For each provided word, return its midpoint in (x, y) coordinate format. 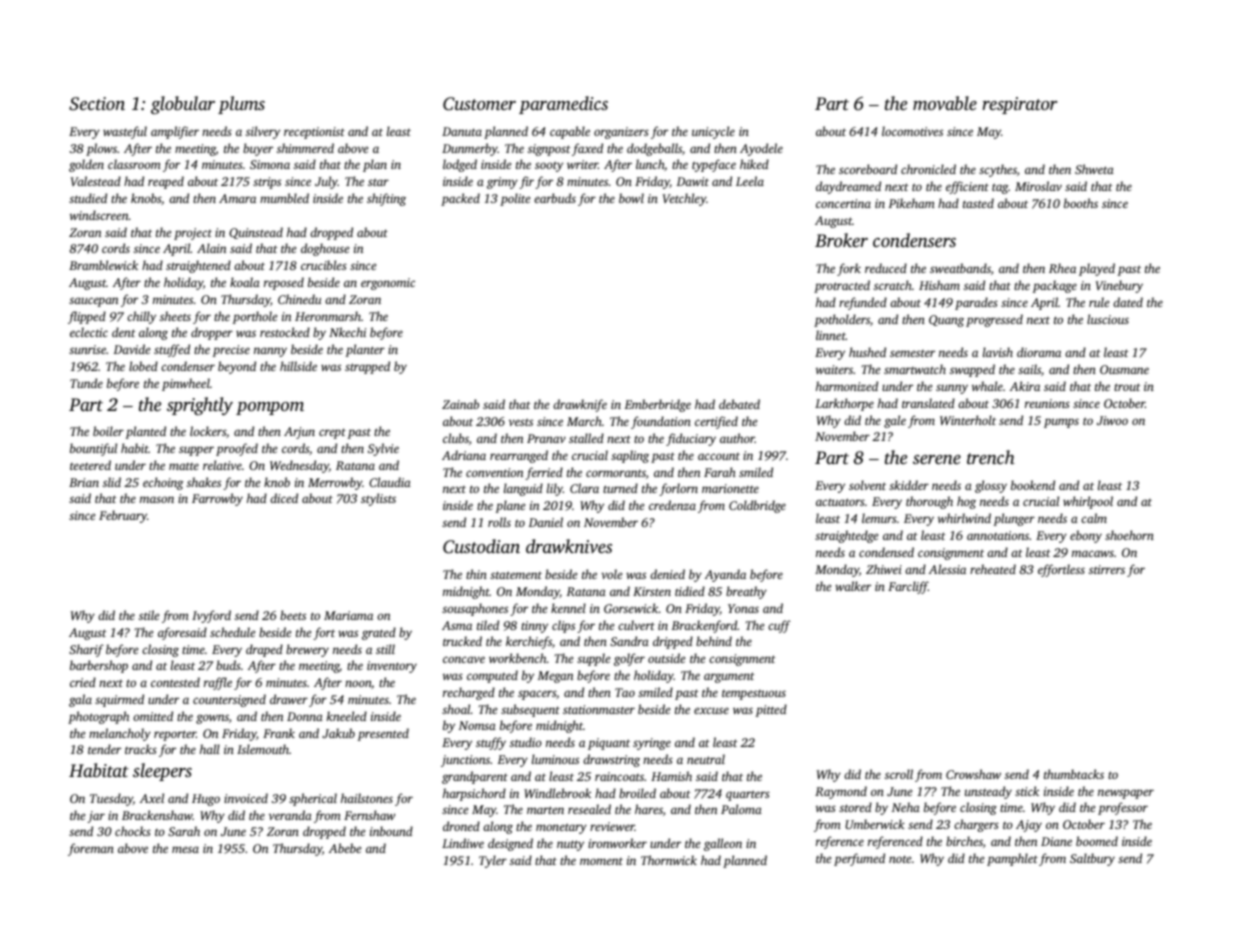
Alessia (947, 569)
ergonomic (388, 284)
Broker (841, 240)
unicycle (713, 132)
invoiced (246, 798)
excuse (711, 710)
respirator (1019, 105)
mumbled (284, 198)
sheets (175, 316)
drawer (289, 699)
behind (714, 641)
